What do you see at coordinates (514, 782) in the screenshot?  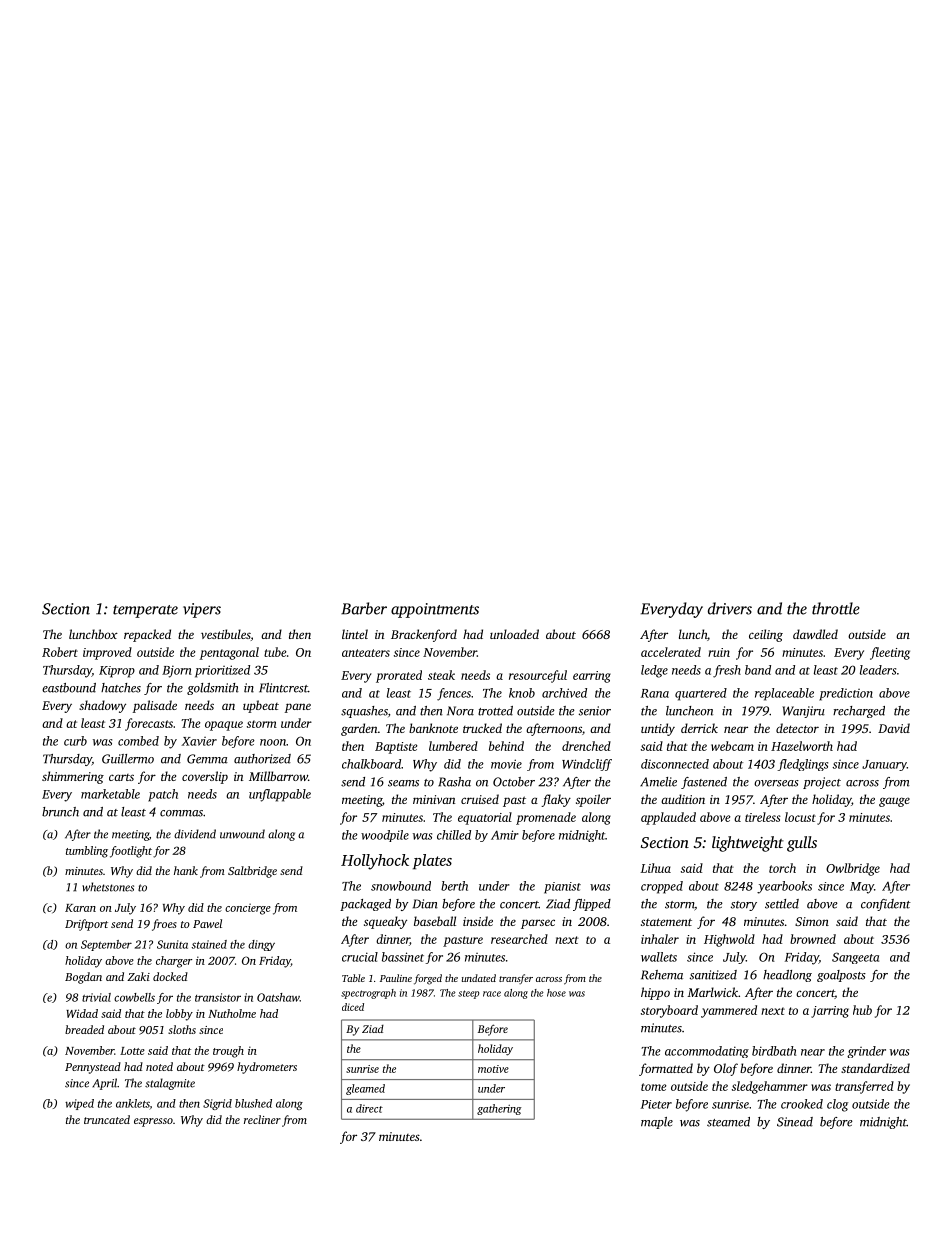 I see `October` at bounding box center [514, 782].
